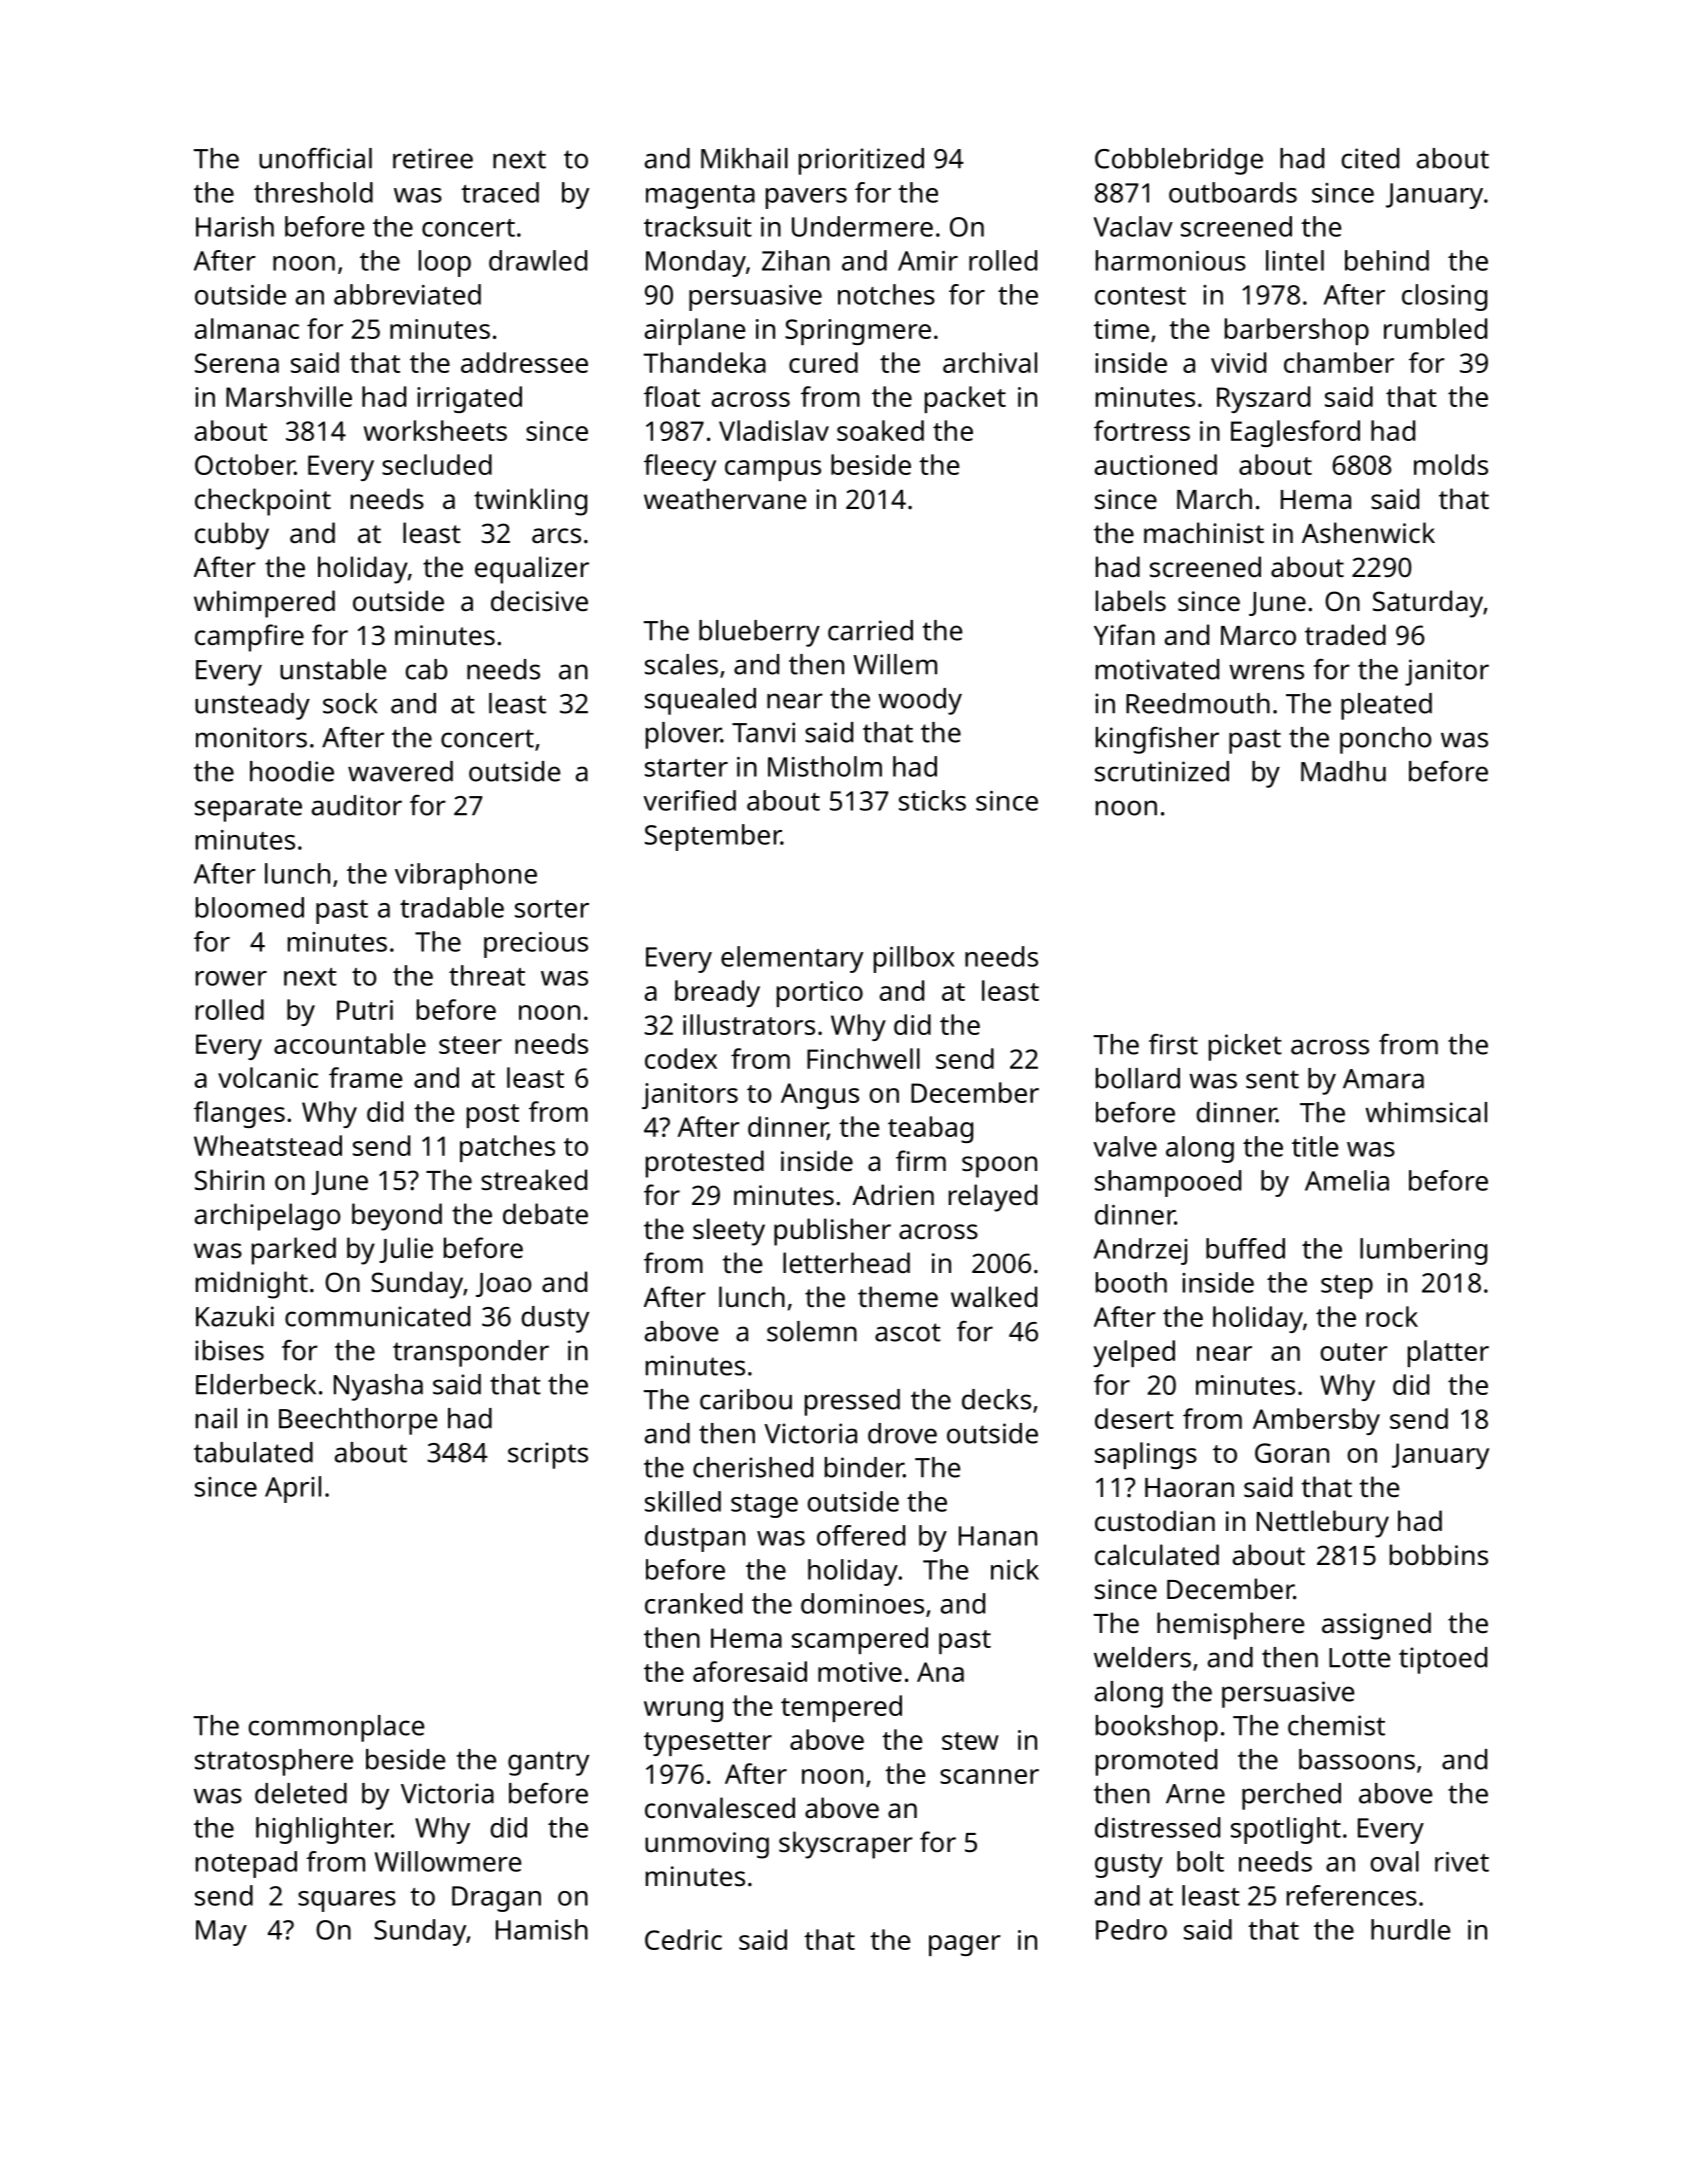 Image resolution: width=1683 pixels, height=2178 pixels. What do you see at coordinates (683, 1939) in the page?
I see `Cedric` at bounding box center [683, 1939].
